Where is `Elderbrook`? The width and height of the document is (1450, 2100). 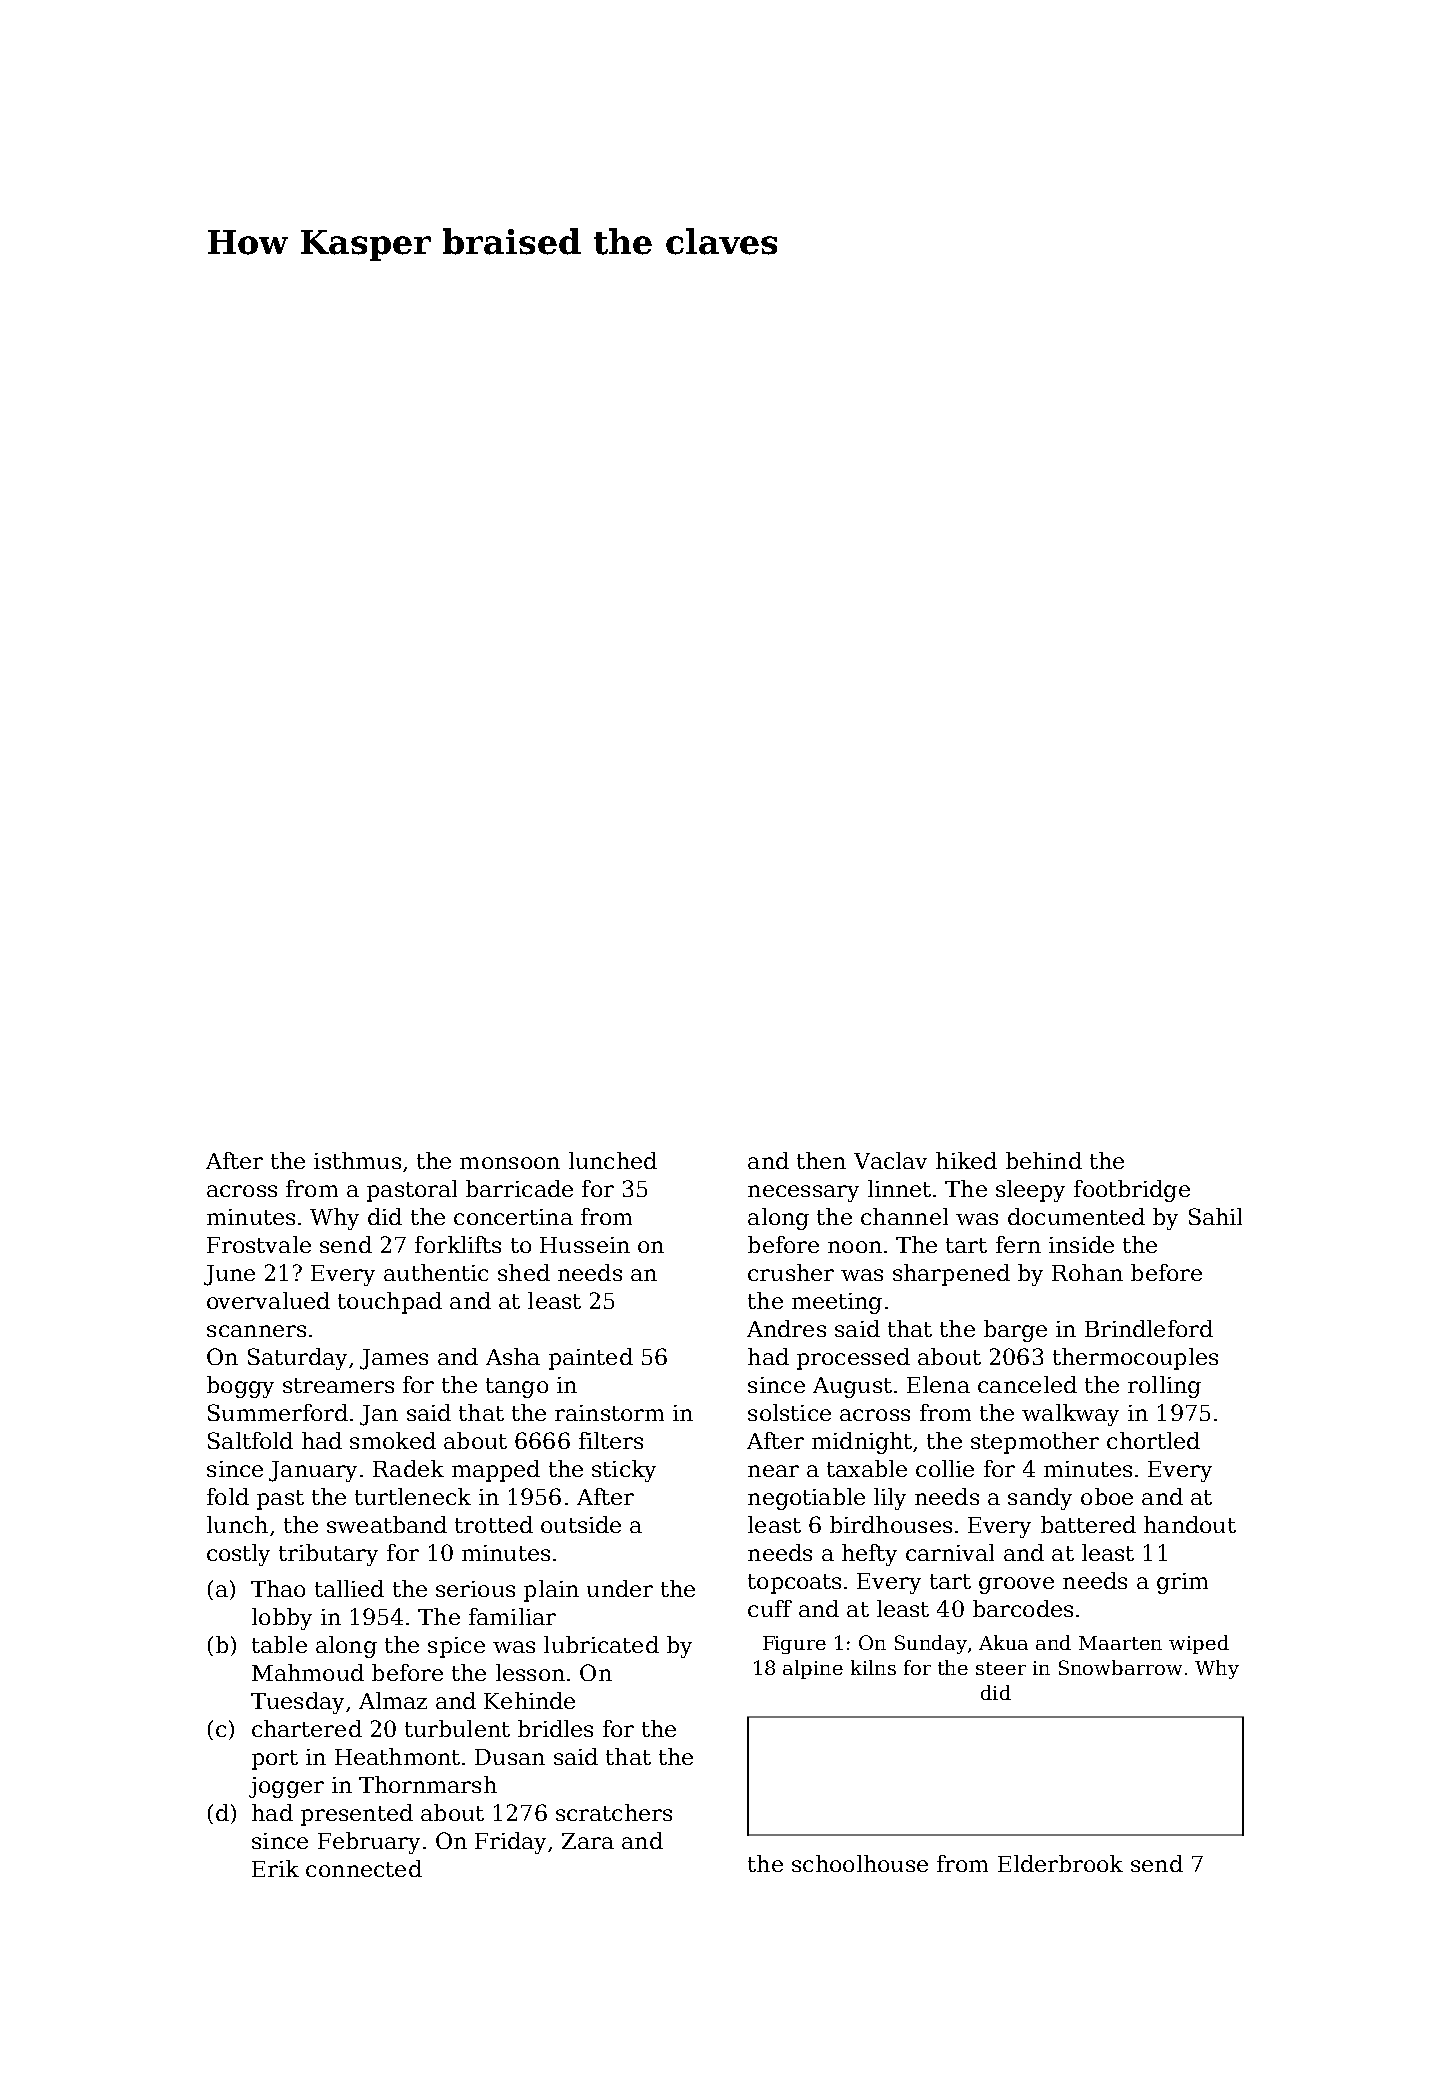
Elderbrook is located at coordinates (1060, 1863).
